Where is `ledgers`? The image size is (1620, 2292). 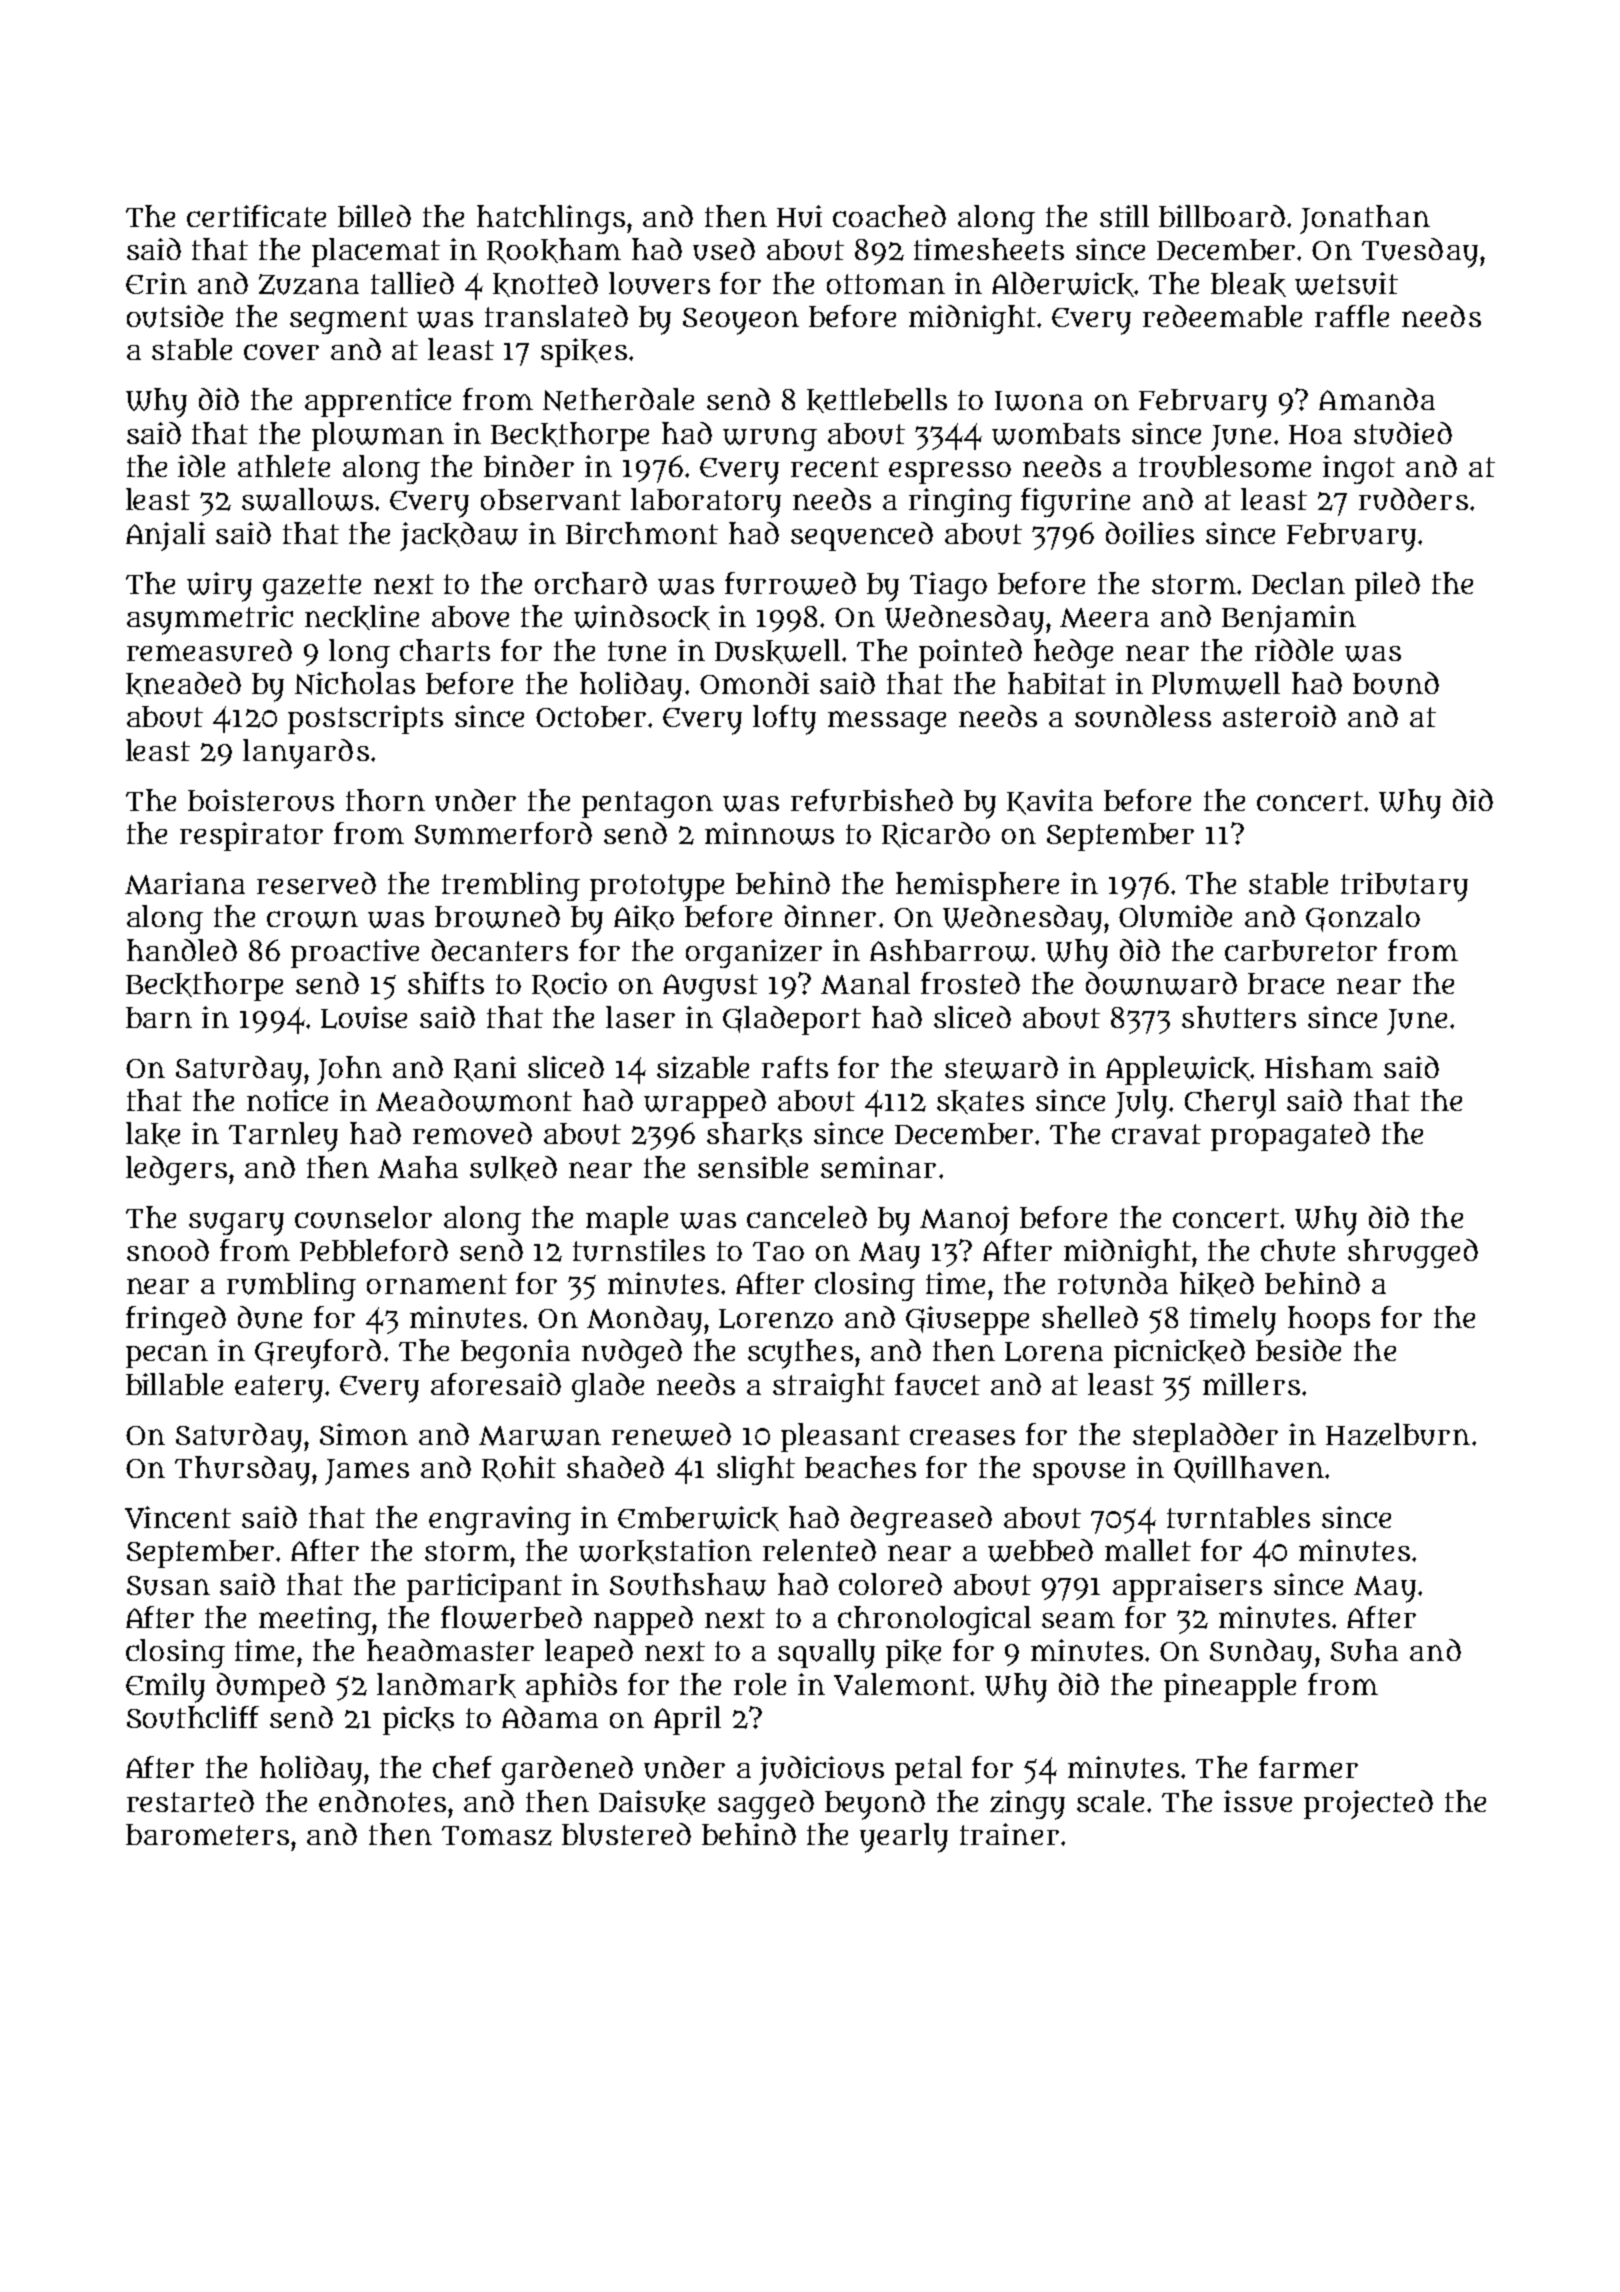
ledgers is located at coordinates (176, 1170).
